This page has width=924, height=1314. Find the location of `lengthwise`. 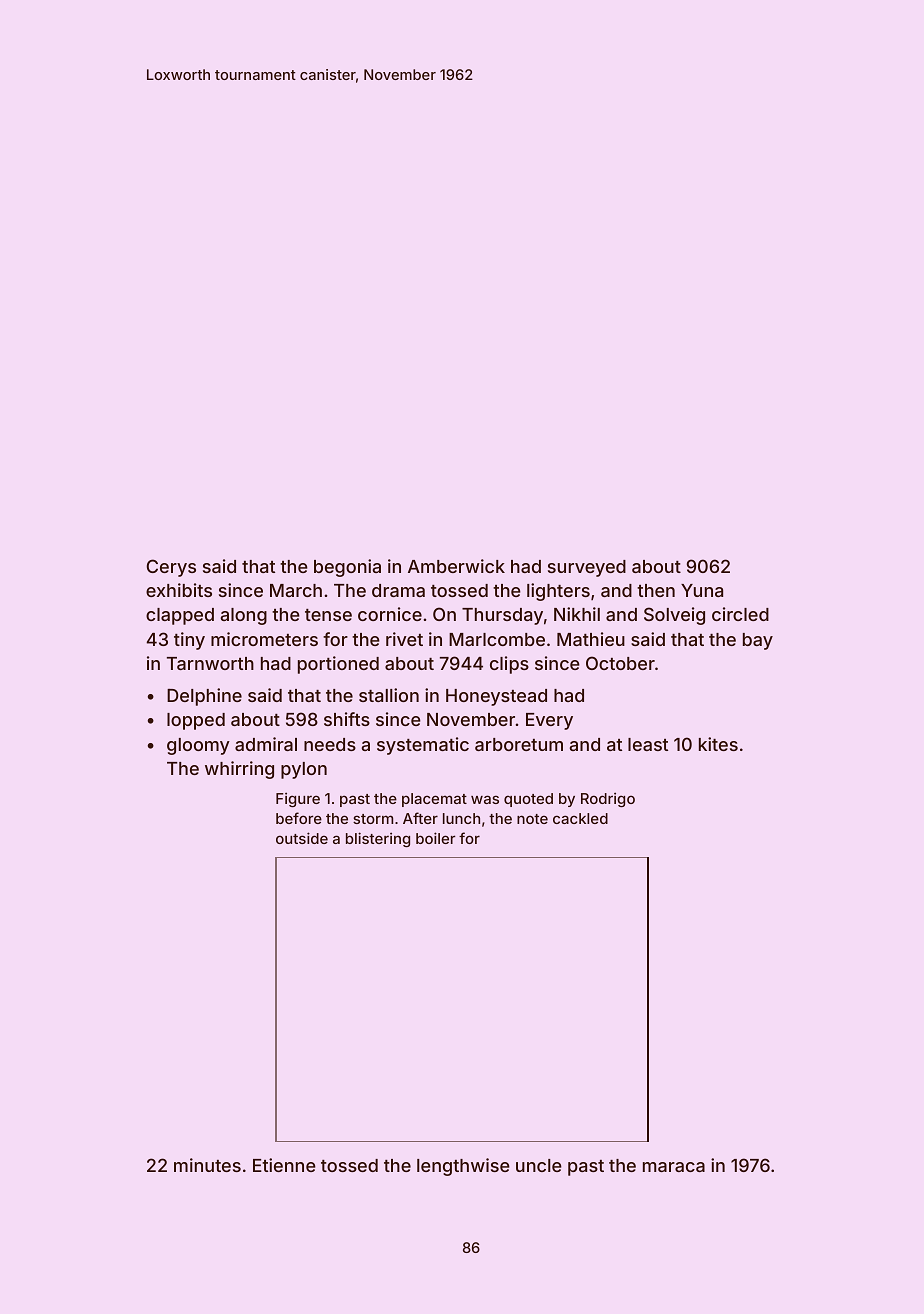

lengthwise is located at coordinates (463, 1167).
